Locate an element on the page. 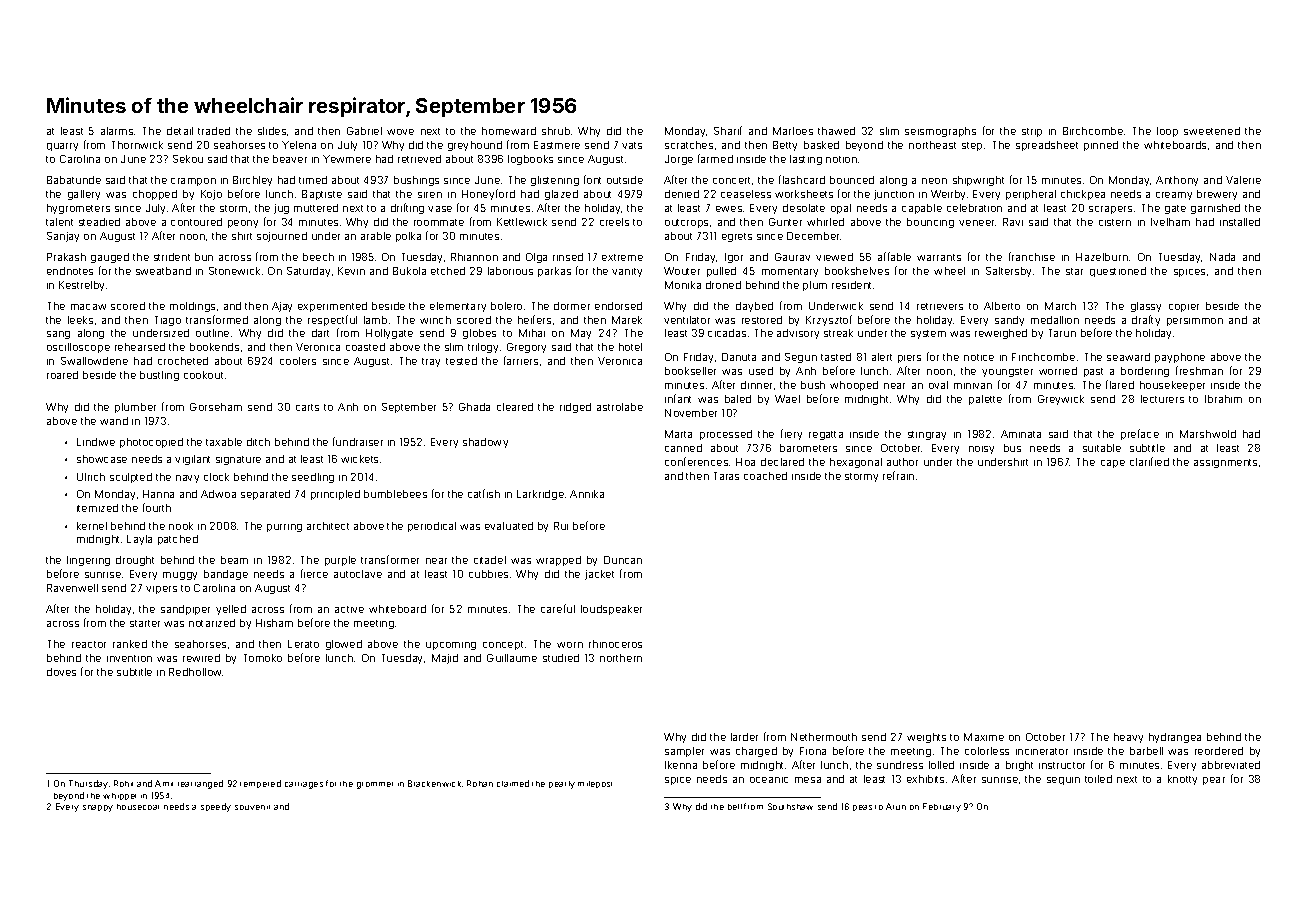 The image size is (1308, 924). shrub is located at coordinates (556, 131).
